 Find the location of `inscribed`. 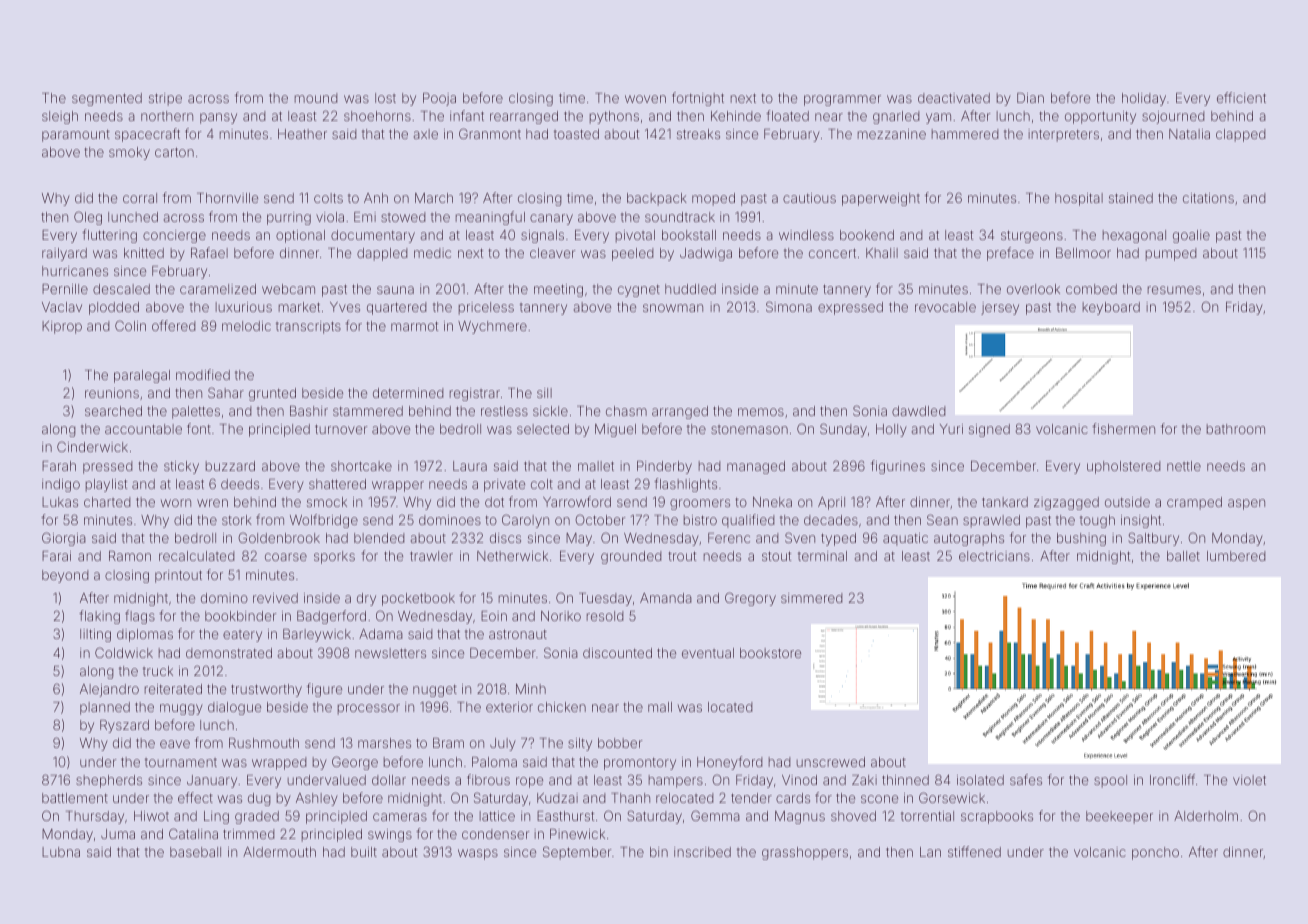

inscribed is located at coordinates (702, 852).
